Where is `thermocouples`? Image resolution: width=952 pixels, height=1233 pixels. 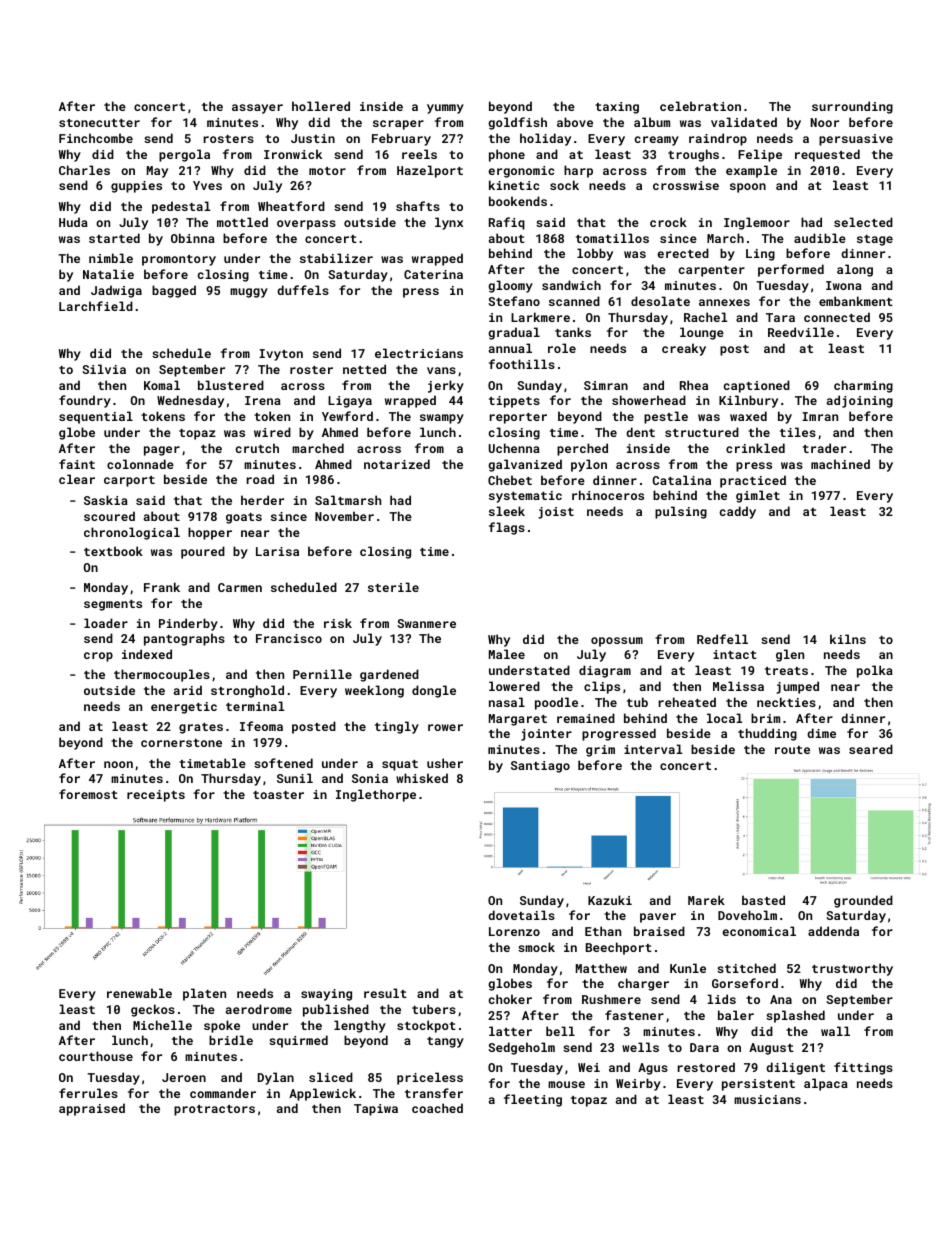 thermocouples is located at coordinates (162, 675).
